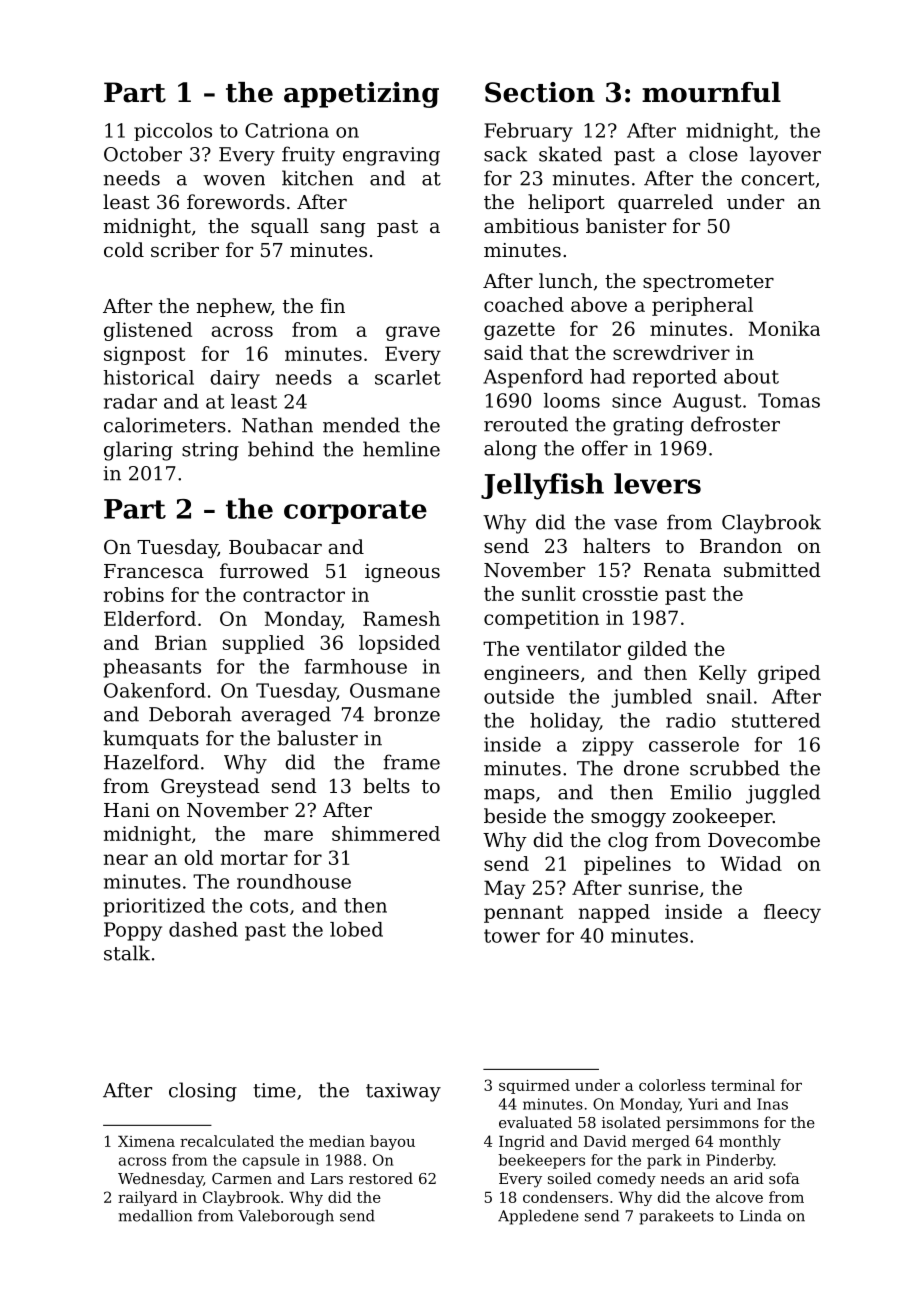  I want to click on lobed, so click(356, 929).
